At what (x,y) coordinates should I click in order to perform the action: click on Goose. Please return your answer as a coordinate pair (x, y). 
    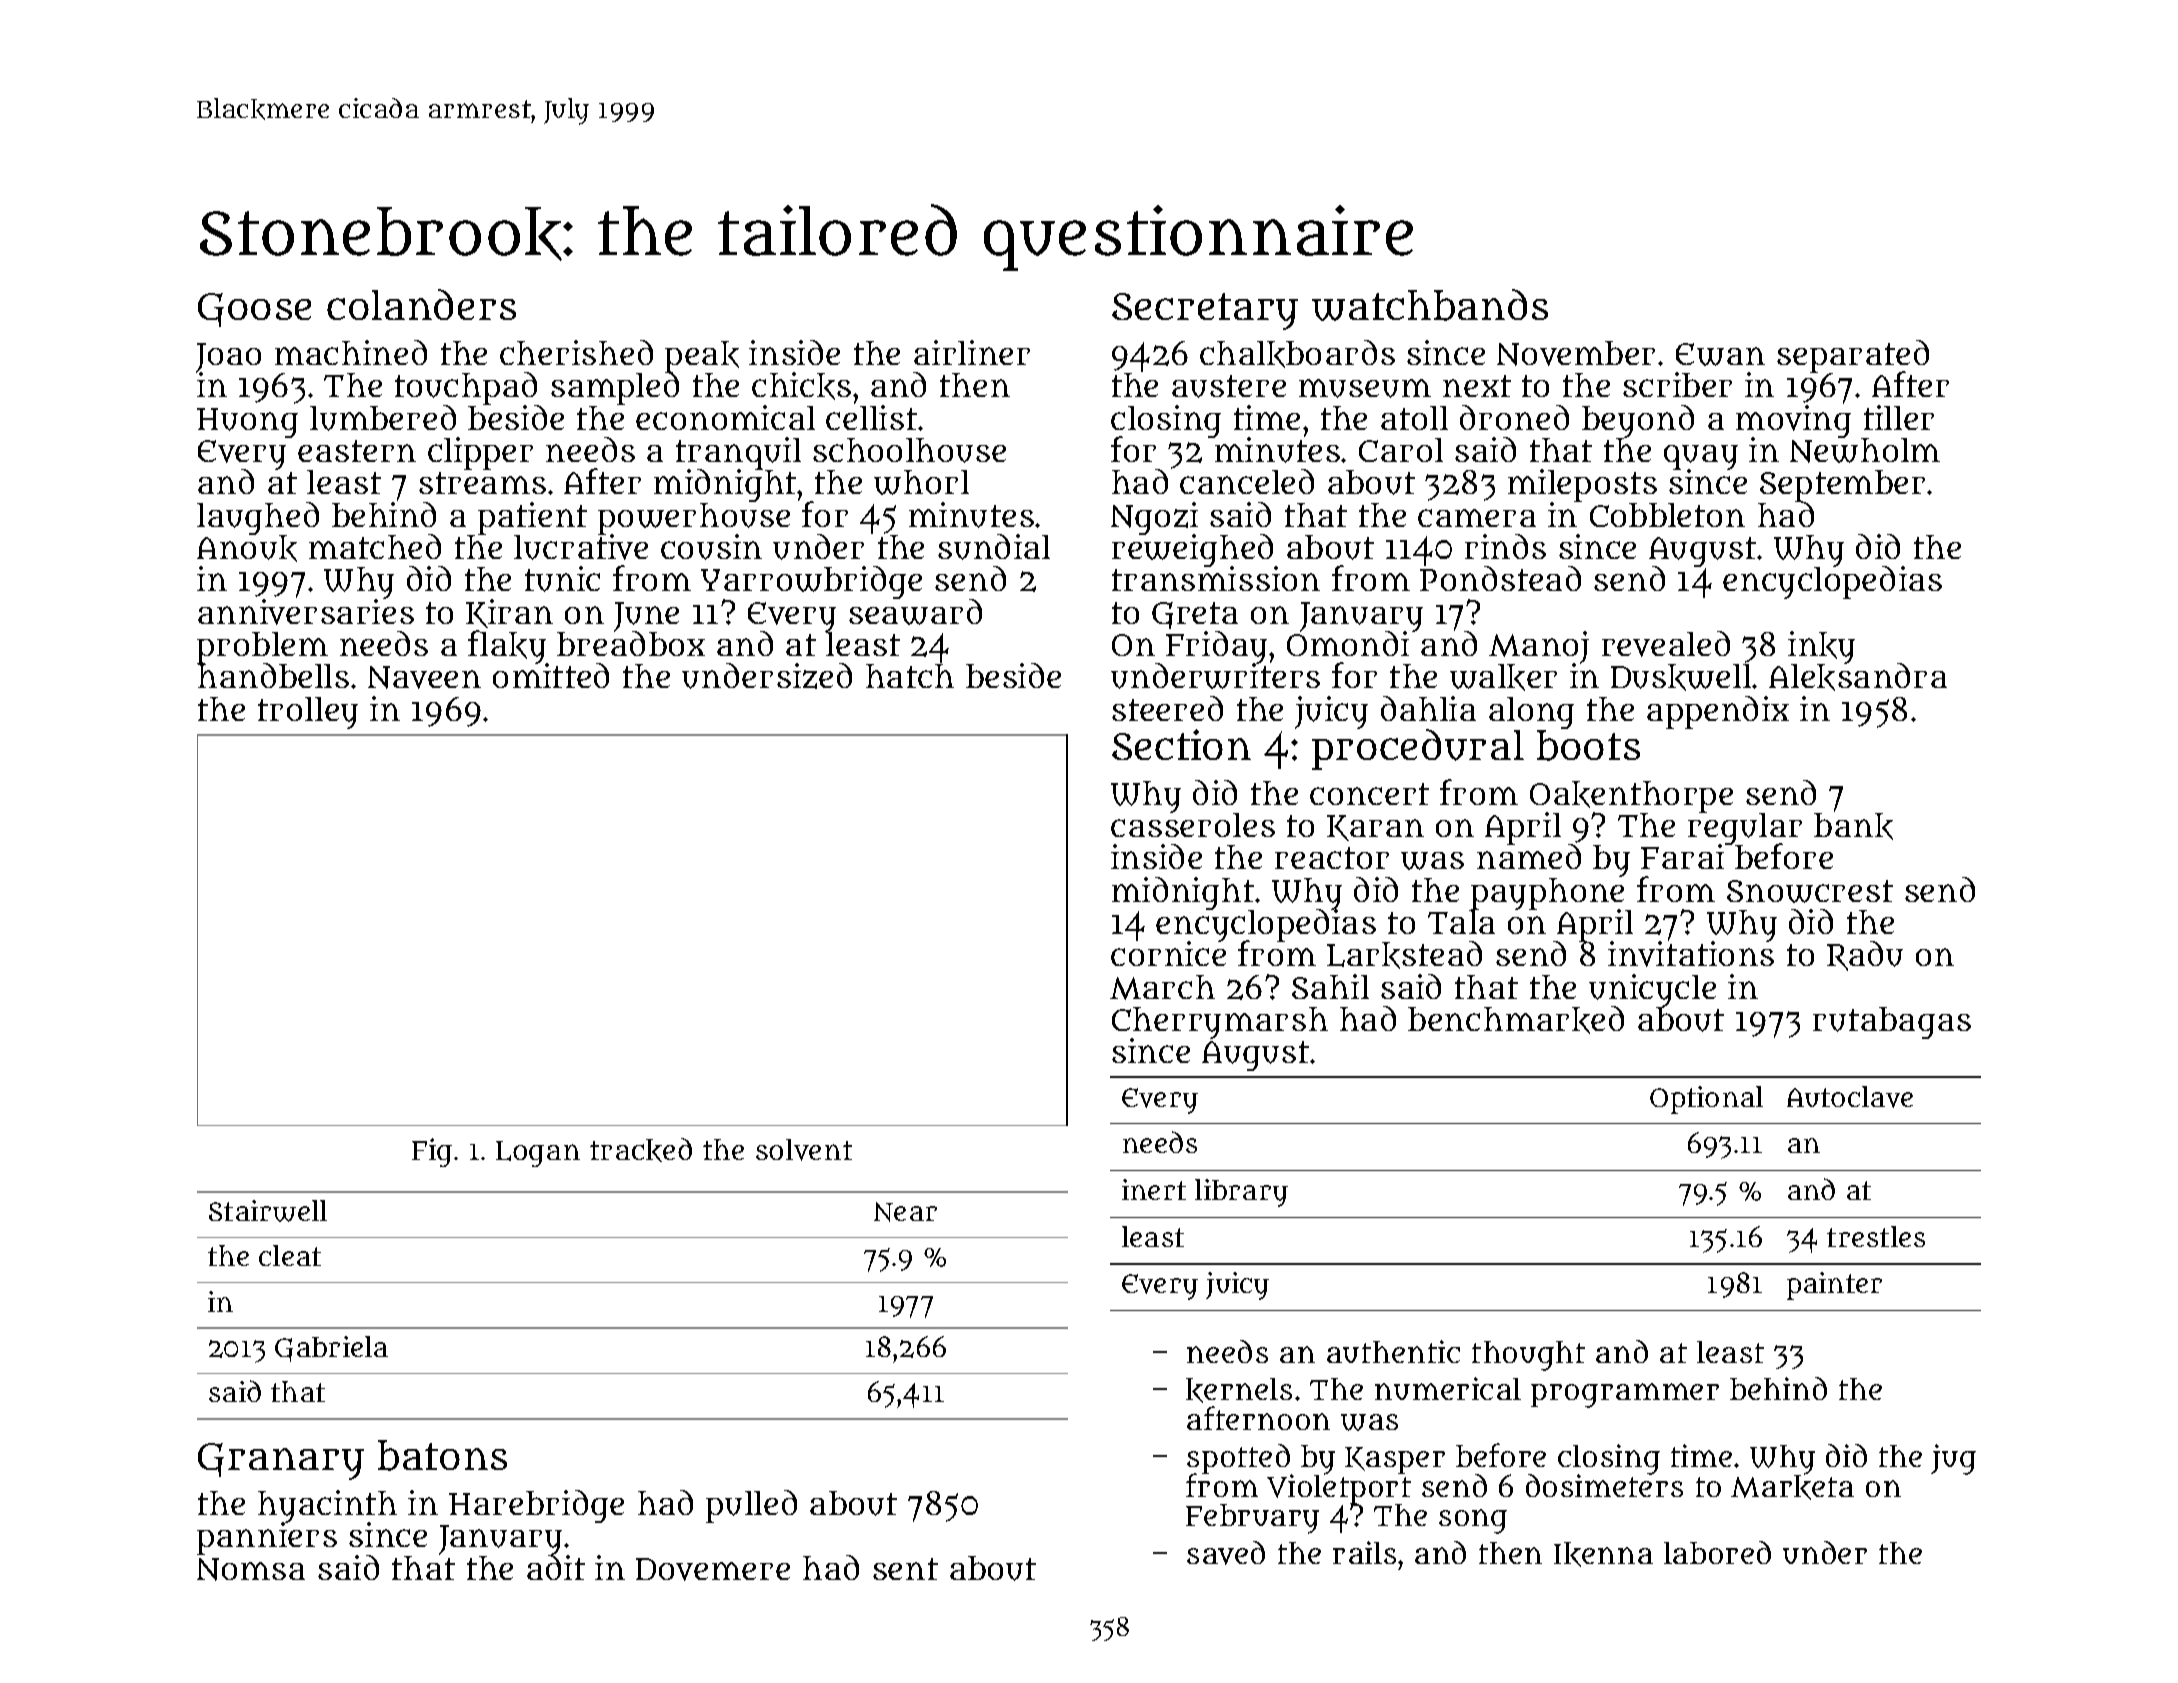
    Looking at the image, I should click on (254, 310).
